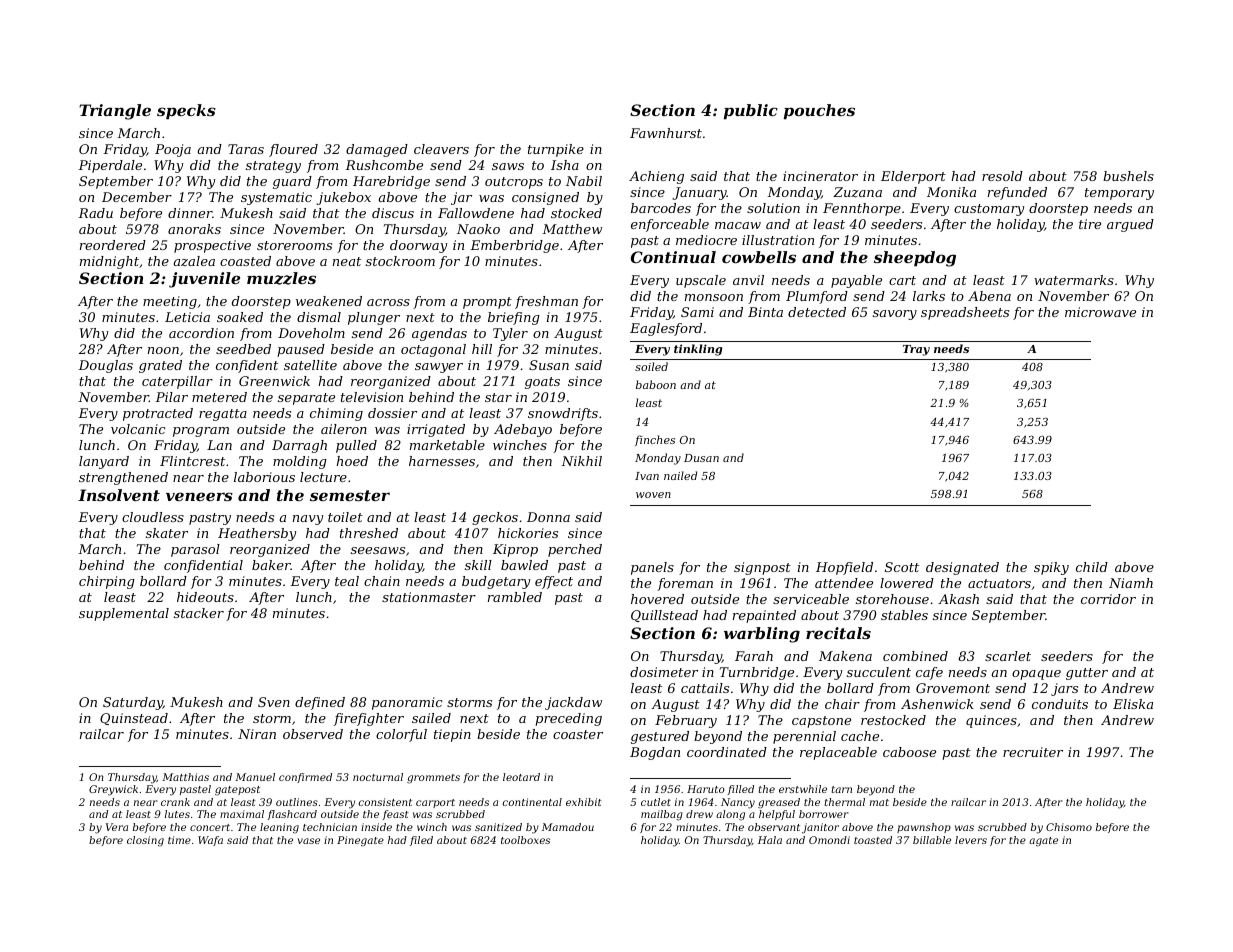  Describe the element at coordinates (751, 112) in the image. I see `public` at that location.
